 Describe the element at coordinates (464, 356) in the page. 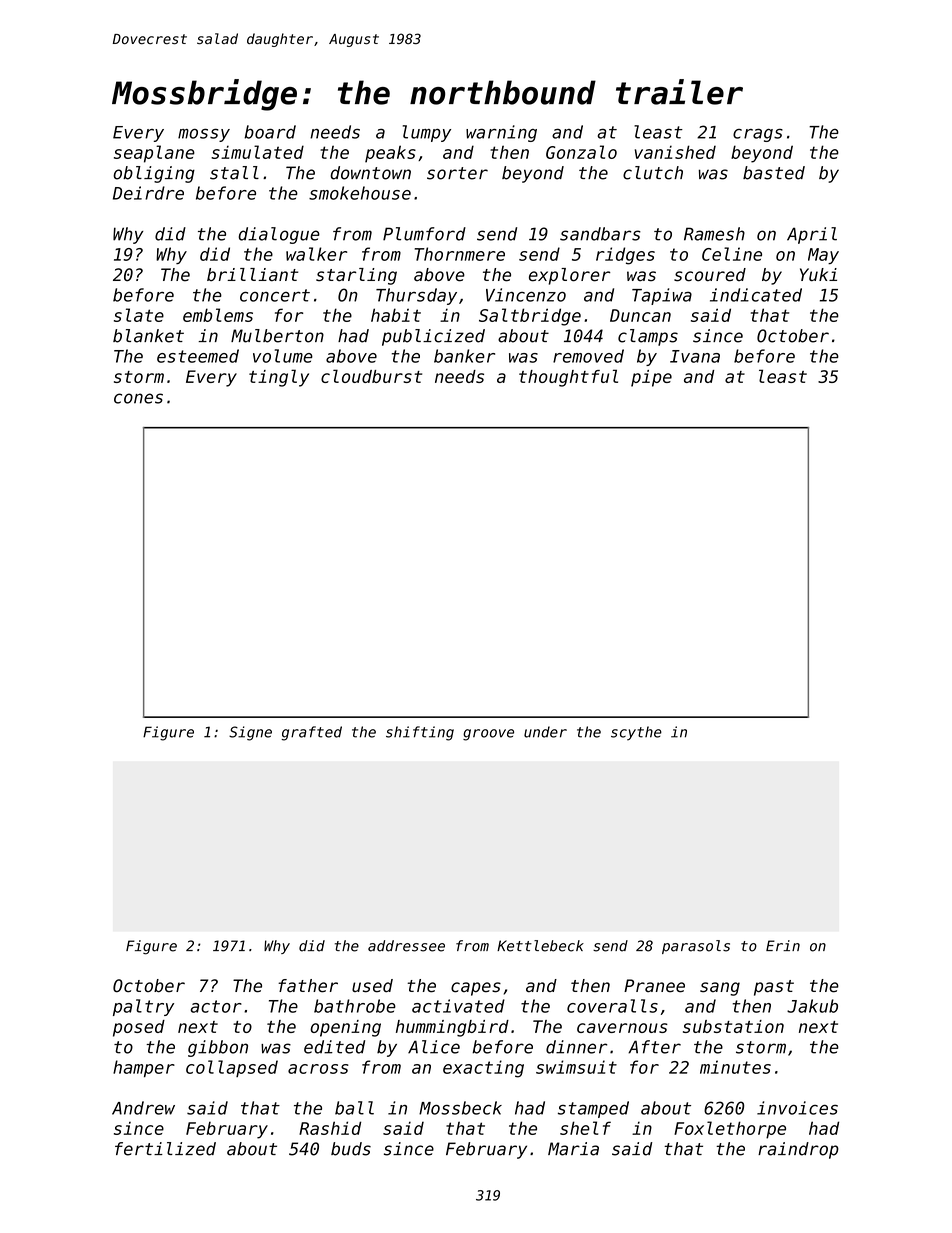

I see `banker` at that location.
